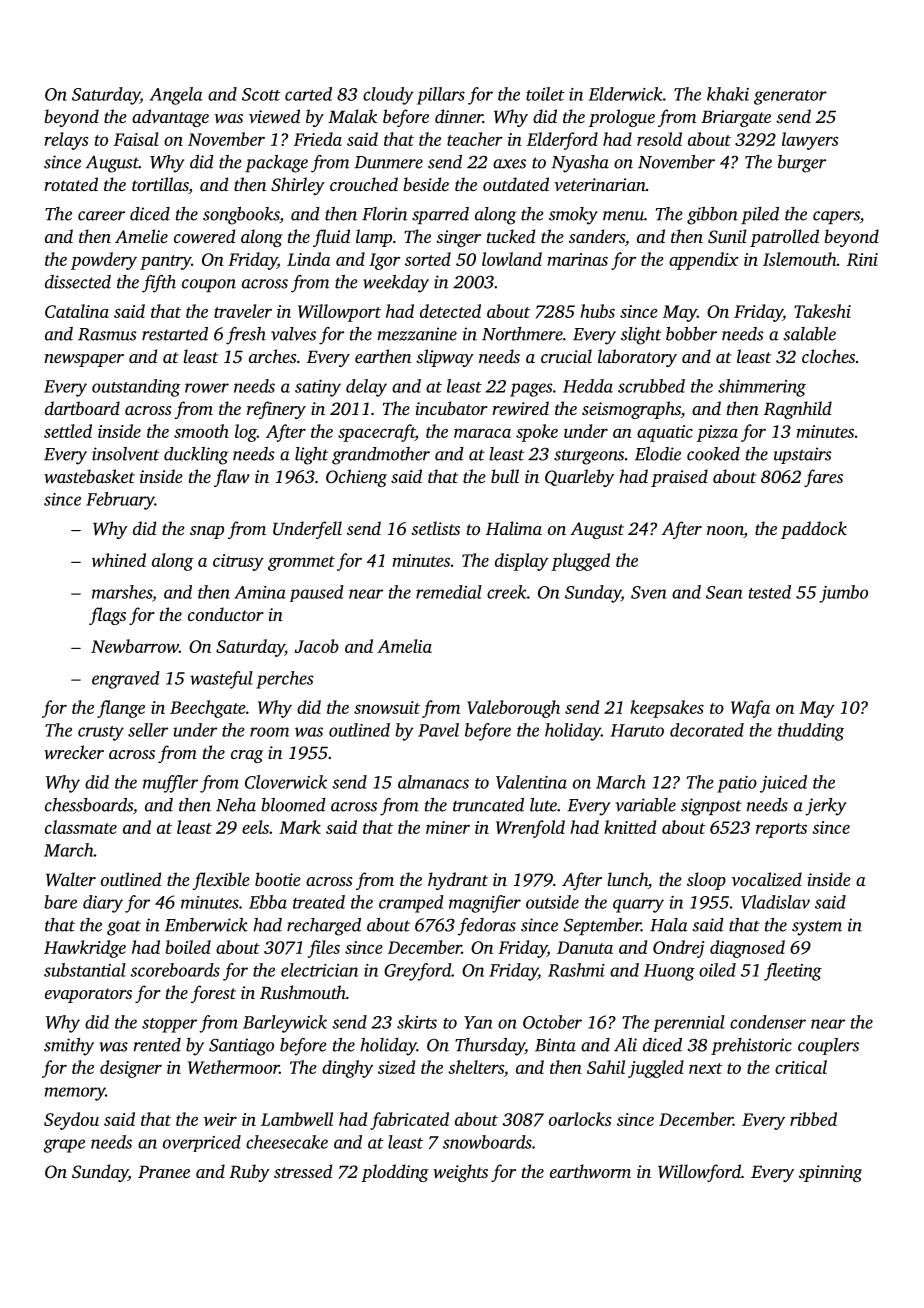  Describe the element at coordinates (135, 646) in the screenshot. I see `Newbarrow` at that location.
